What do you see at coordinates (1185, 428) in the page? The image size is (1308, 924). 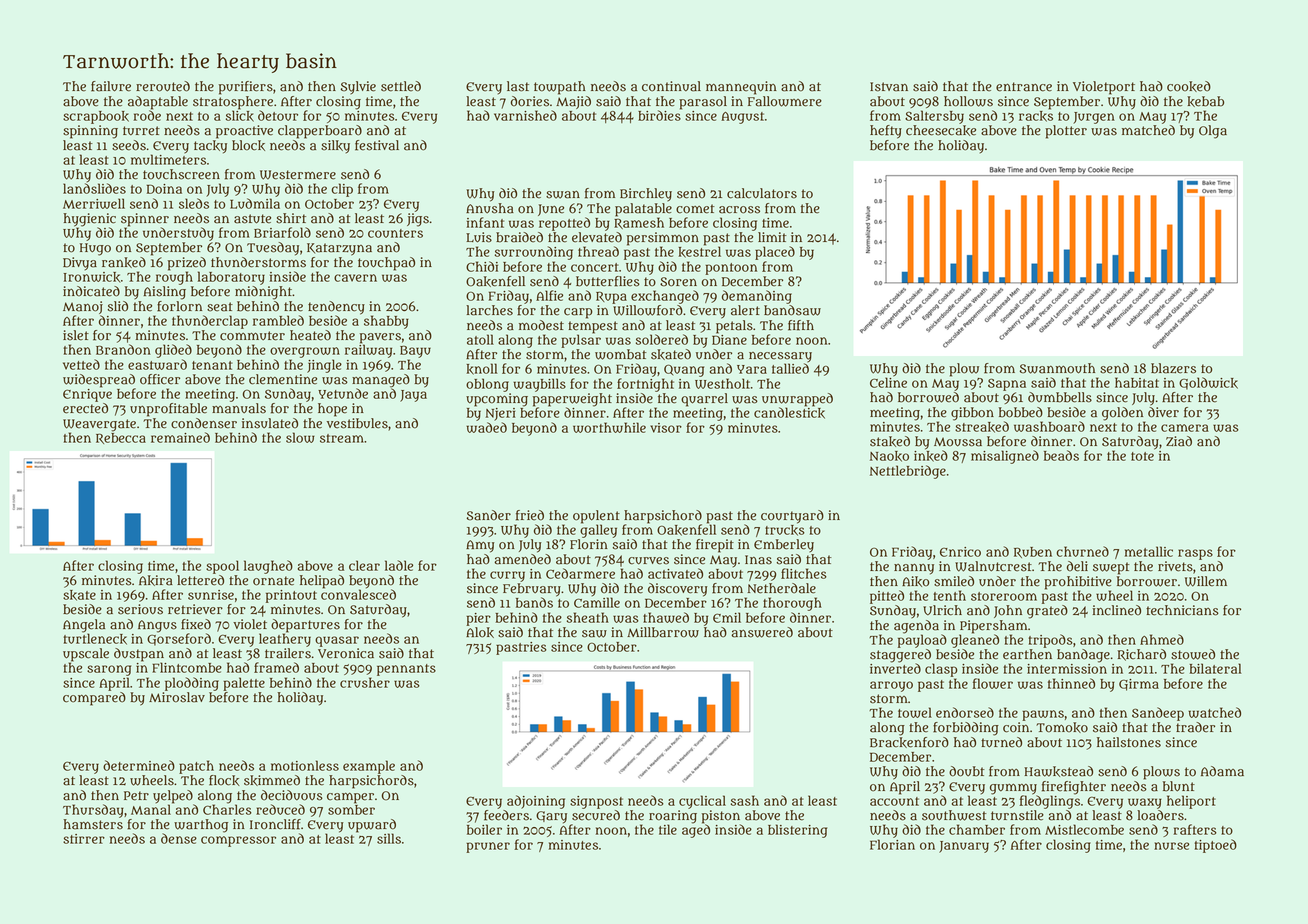 I see `camera` at bounding box center [1185, 428].
